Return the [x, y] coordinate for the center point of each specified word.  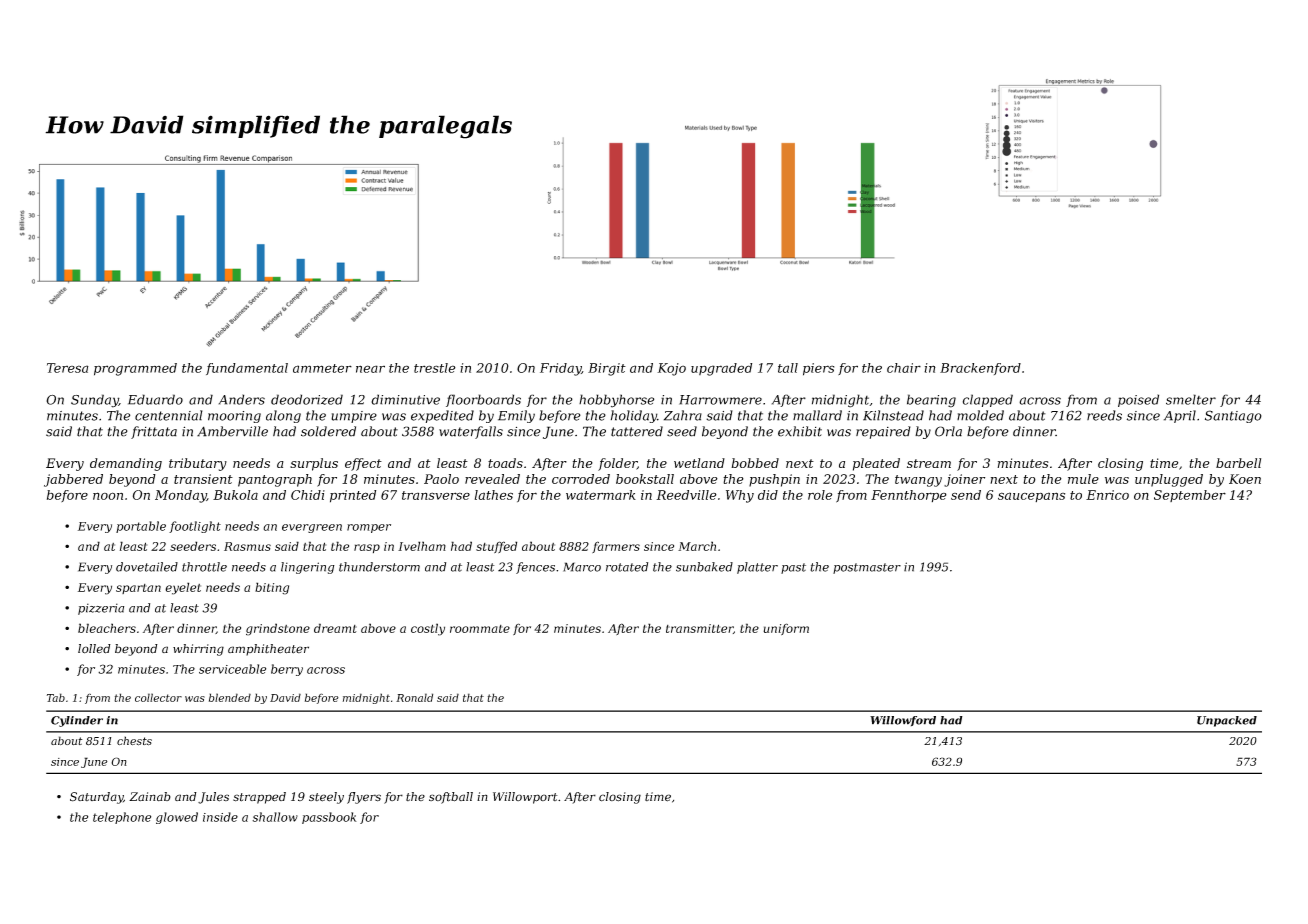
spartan [138, 589]
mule [1083, 479]
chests [134, 741]
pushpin [774, 480]
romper [369, 528]
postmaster [867, 568]
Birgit [607, 369]
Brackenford [980, 369]
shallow [275, 817]
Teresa [68, 368]
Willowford [903, 721]
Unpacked [1227, 721]
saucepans [1031, 497]
